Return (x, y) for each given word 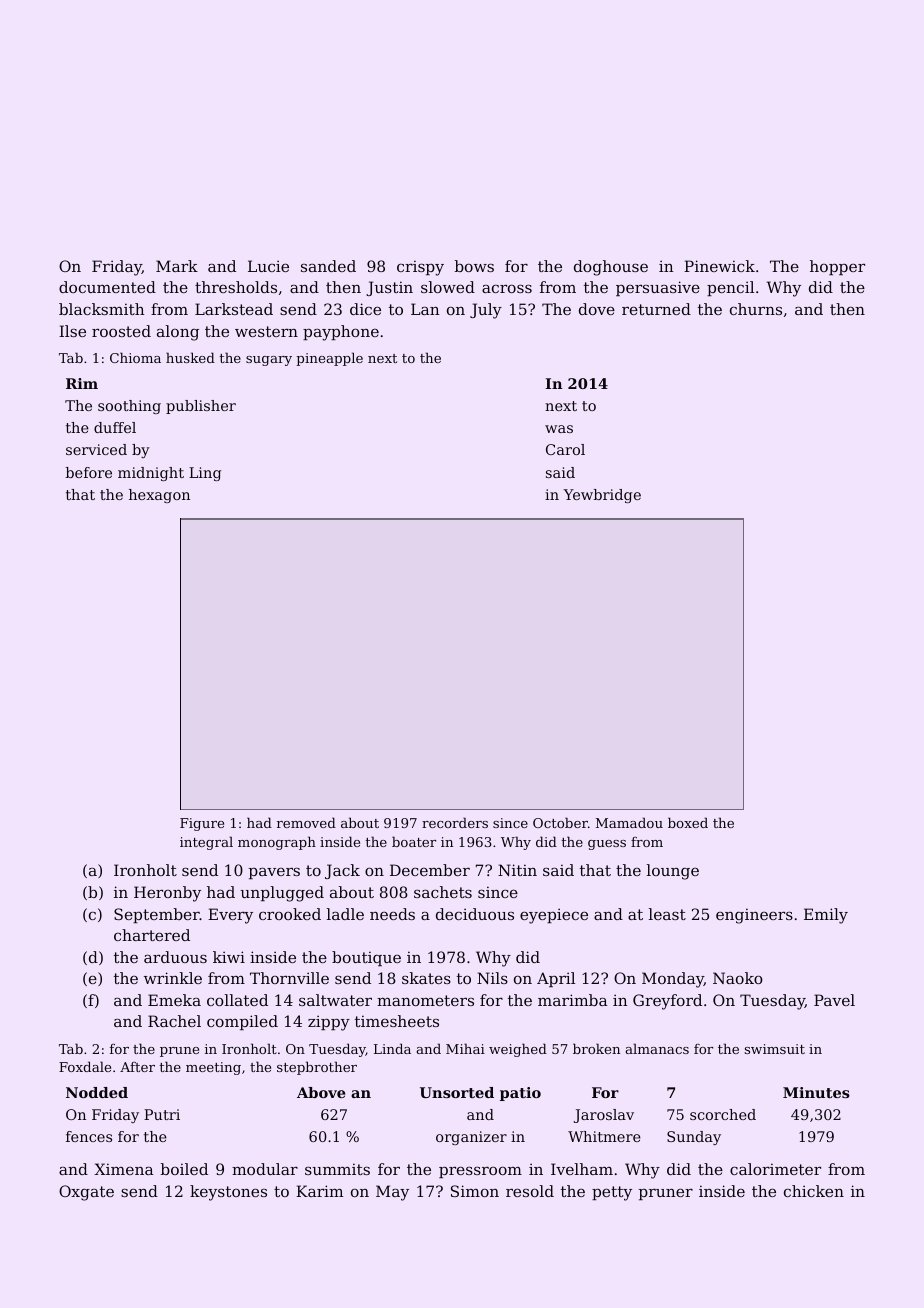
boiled (184, 1169)
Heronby (167, 894)
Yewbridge (602, 496)
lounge (673, 872)
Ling (205, 474)
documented (107, 287)
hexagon (159, 496)
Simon (475, 1191)
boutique (366, 958)
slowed (448, 287)
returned (656, 309)
